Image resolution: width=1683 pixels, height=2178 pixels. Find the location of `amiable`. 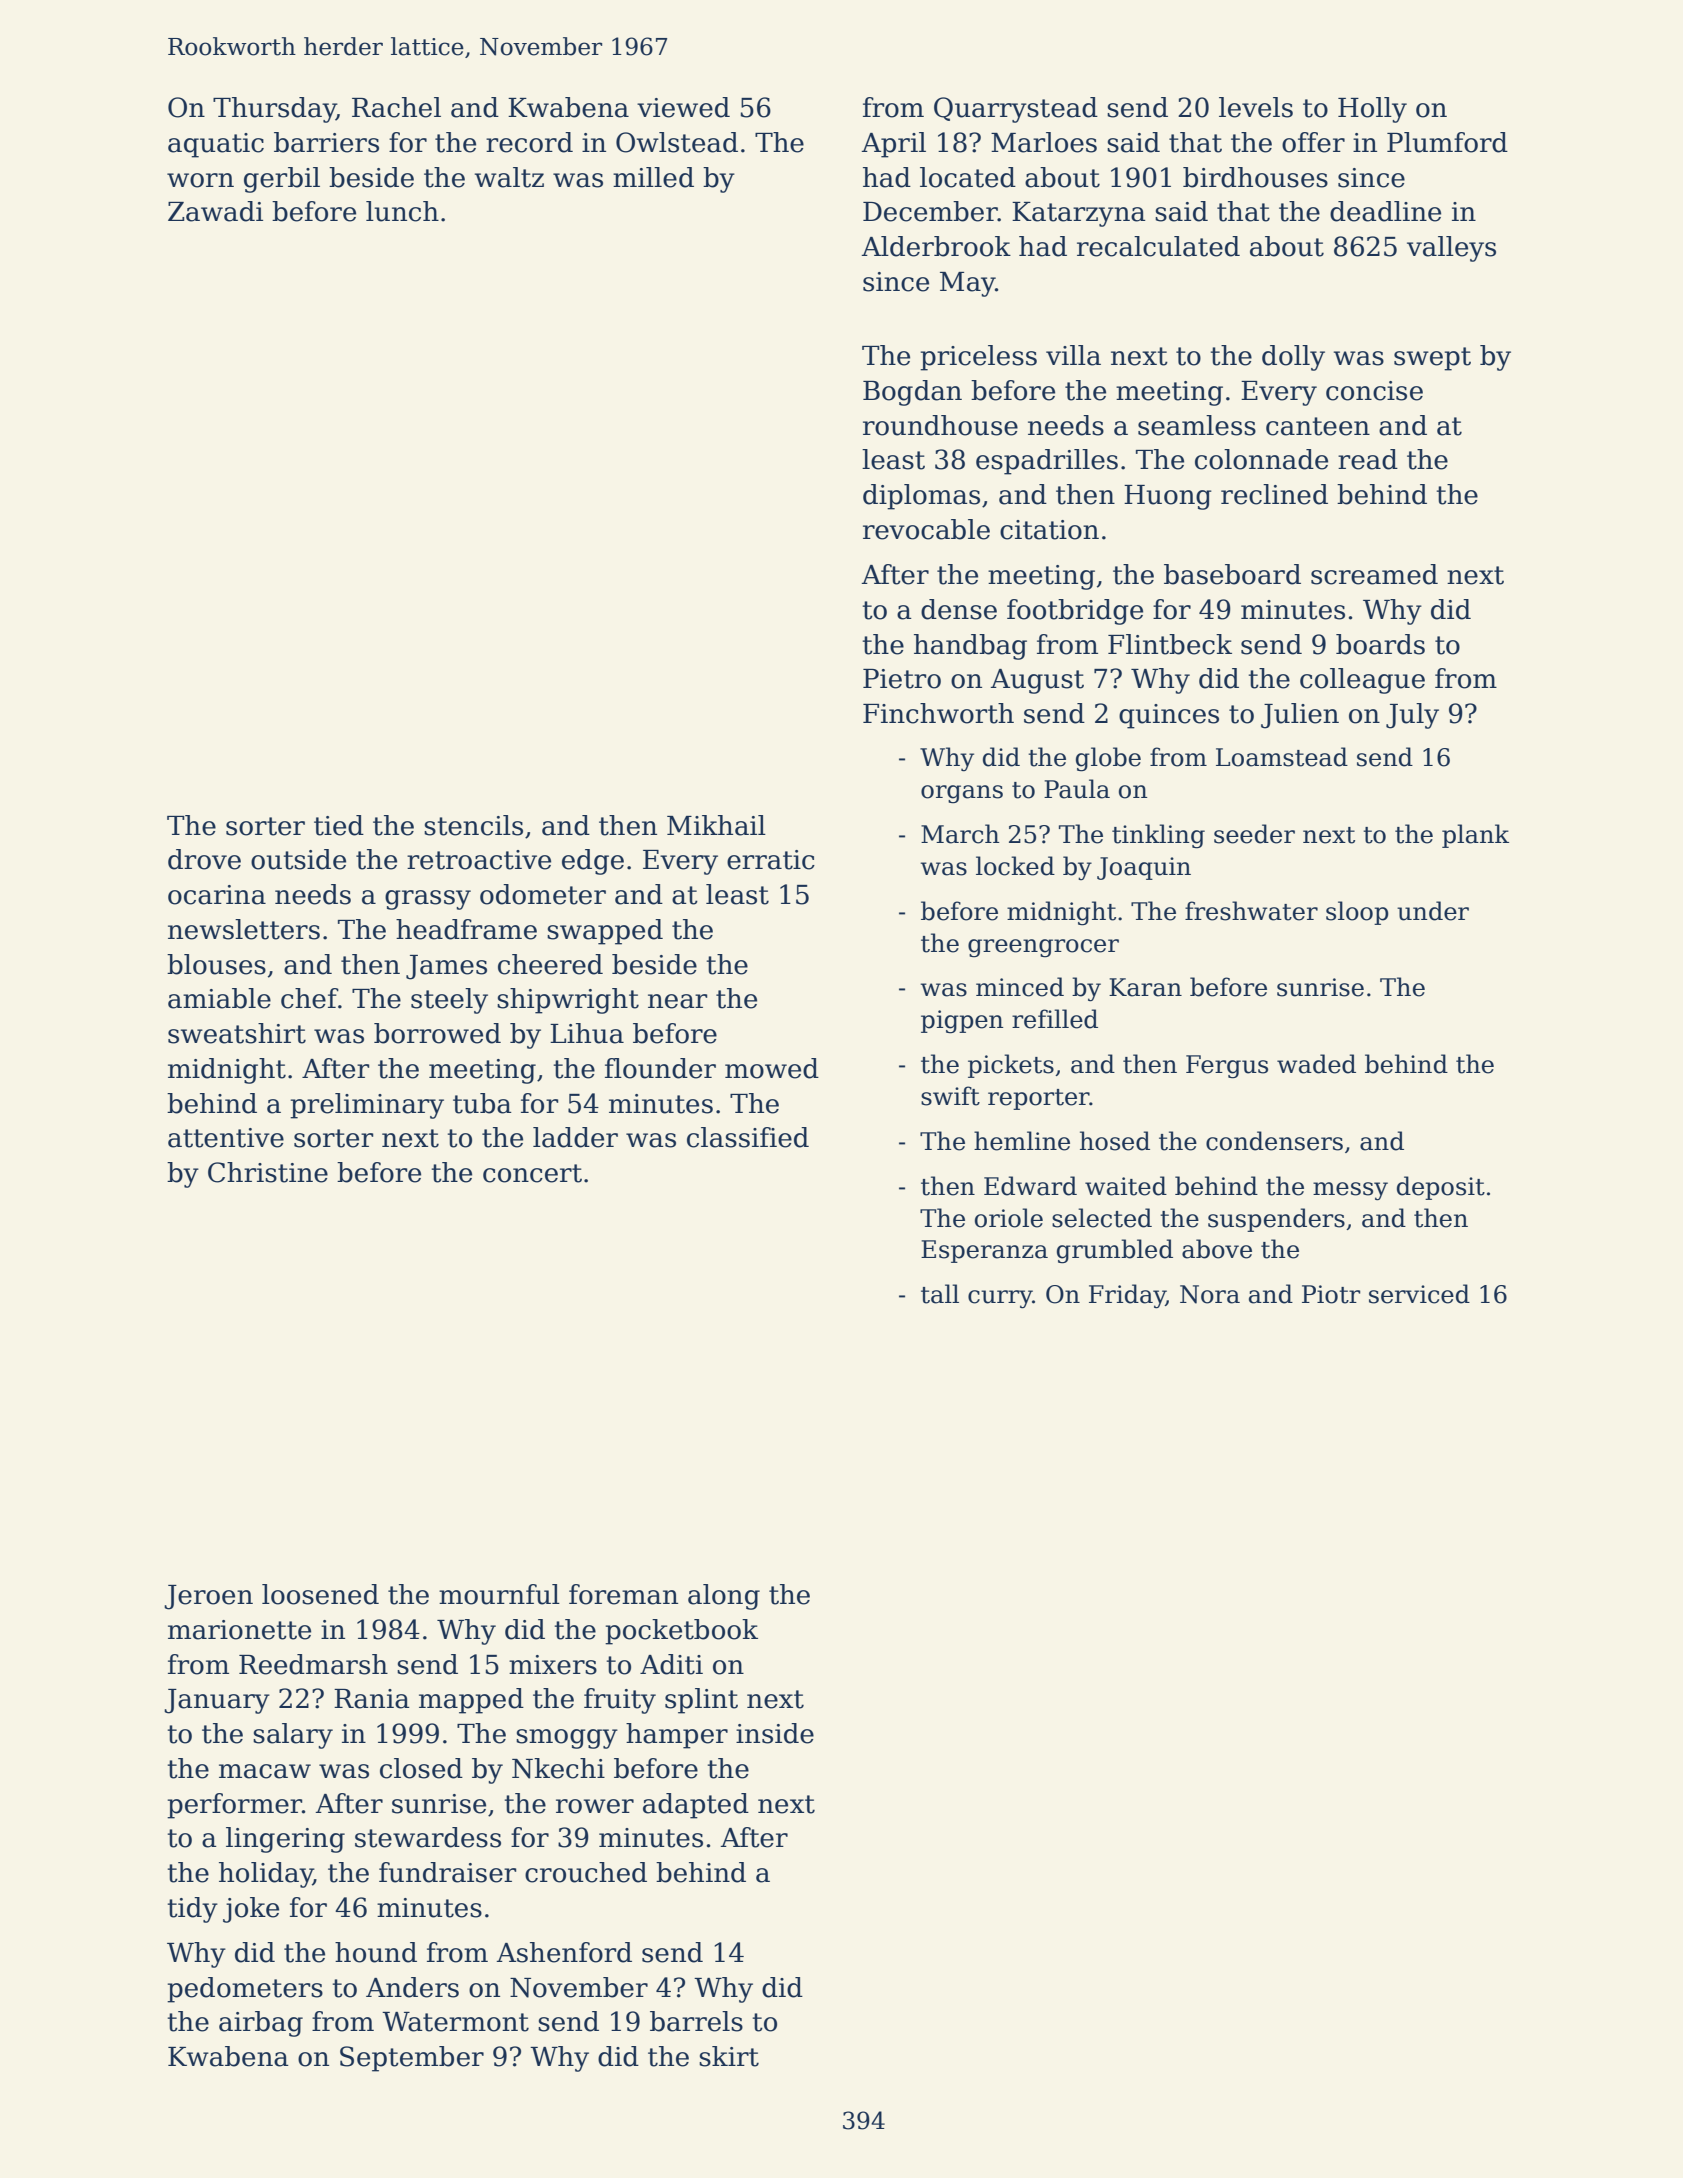

amiable is located at coordinates (219, 998).
